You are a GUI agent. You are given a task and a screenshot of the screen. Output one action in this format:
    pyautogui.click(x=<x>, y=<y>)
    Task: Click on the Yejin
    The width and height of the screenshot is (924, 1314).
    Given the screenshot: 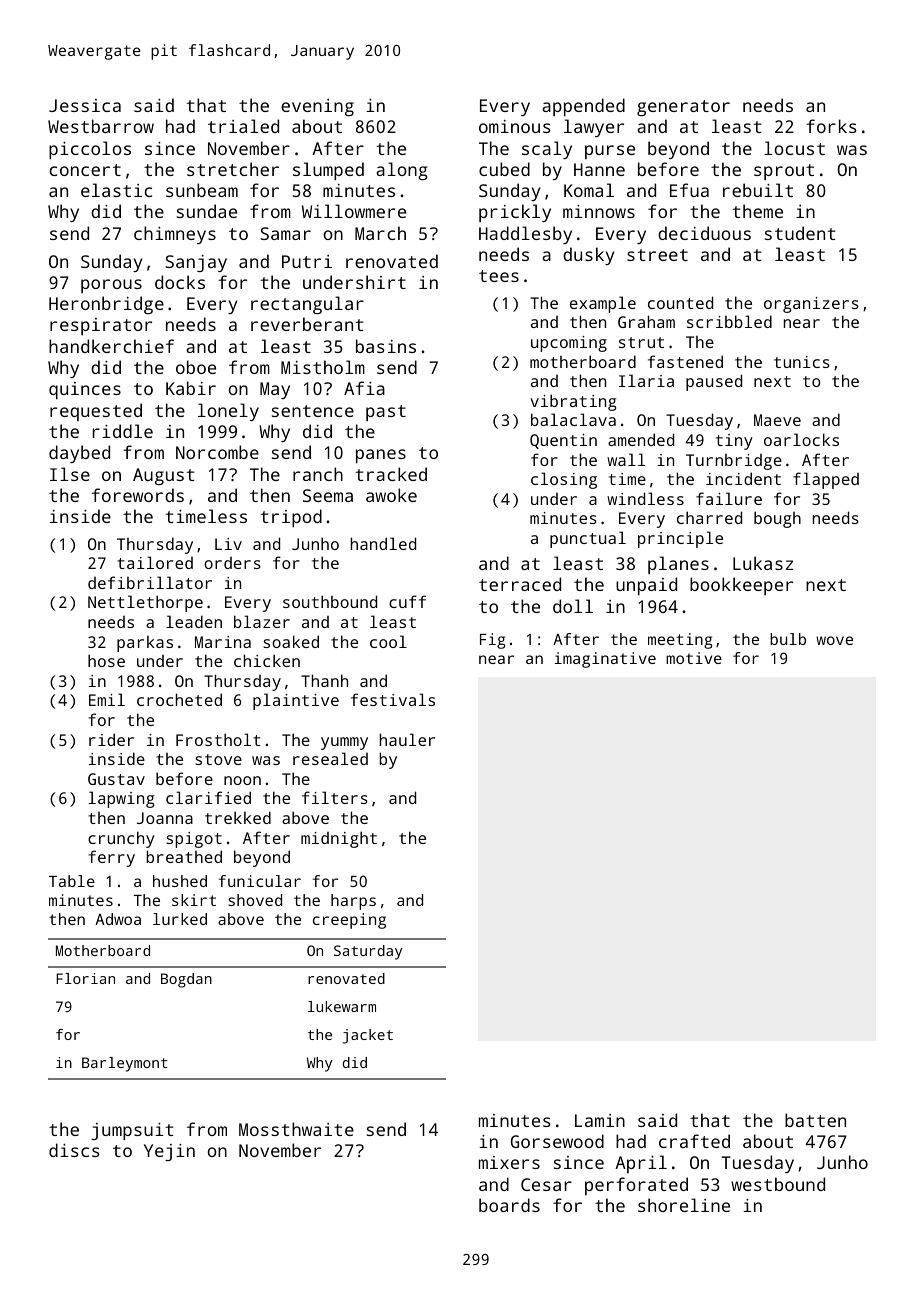 What is the action you would take?
    pyautogui.click(x=169, y=1152)
